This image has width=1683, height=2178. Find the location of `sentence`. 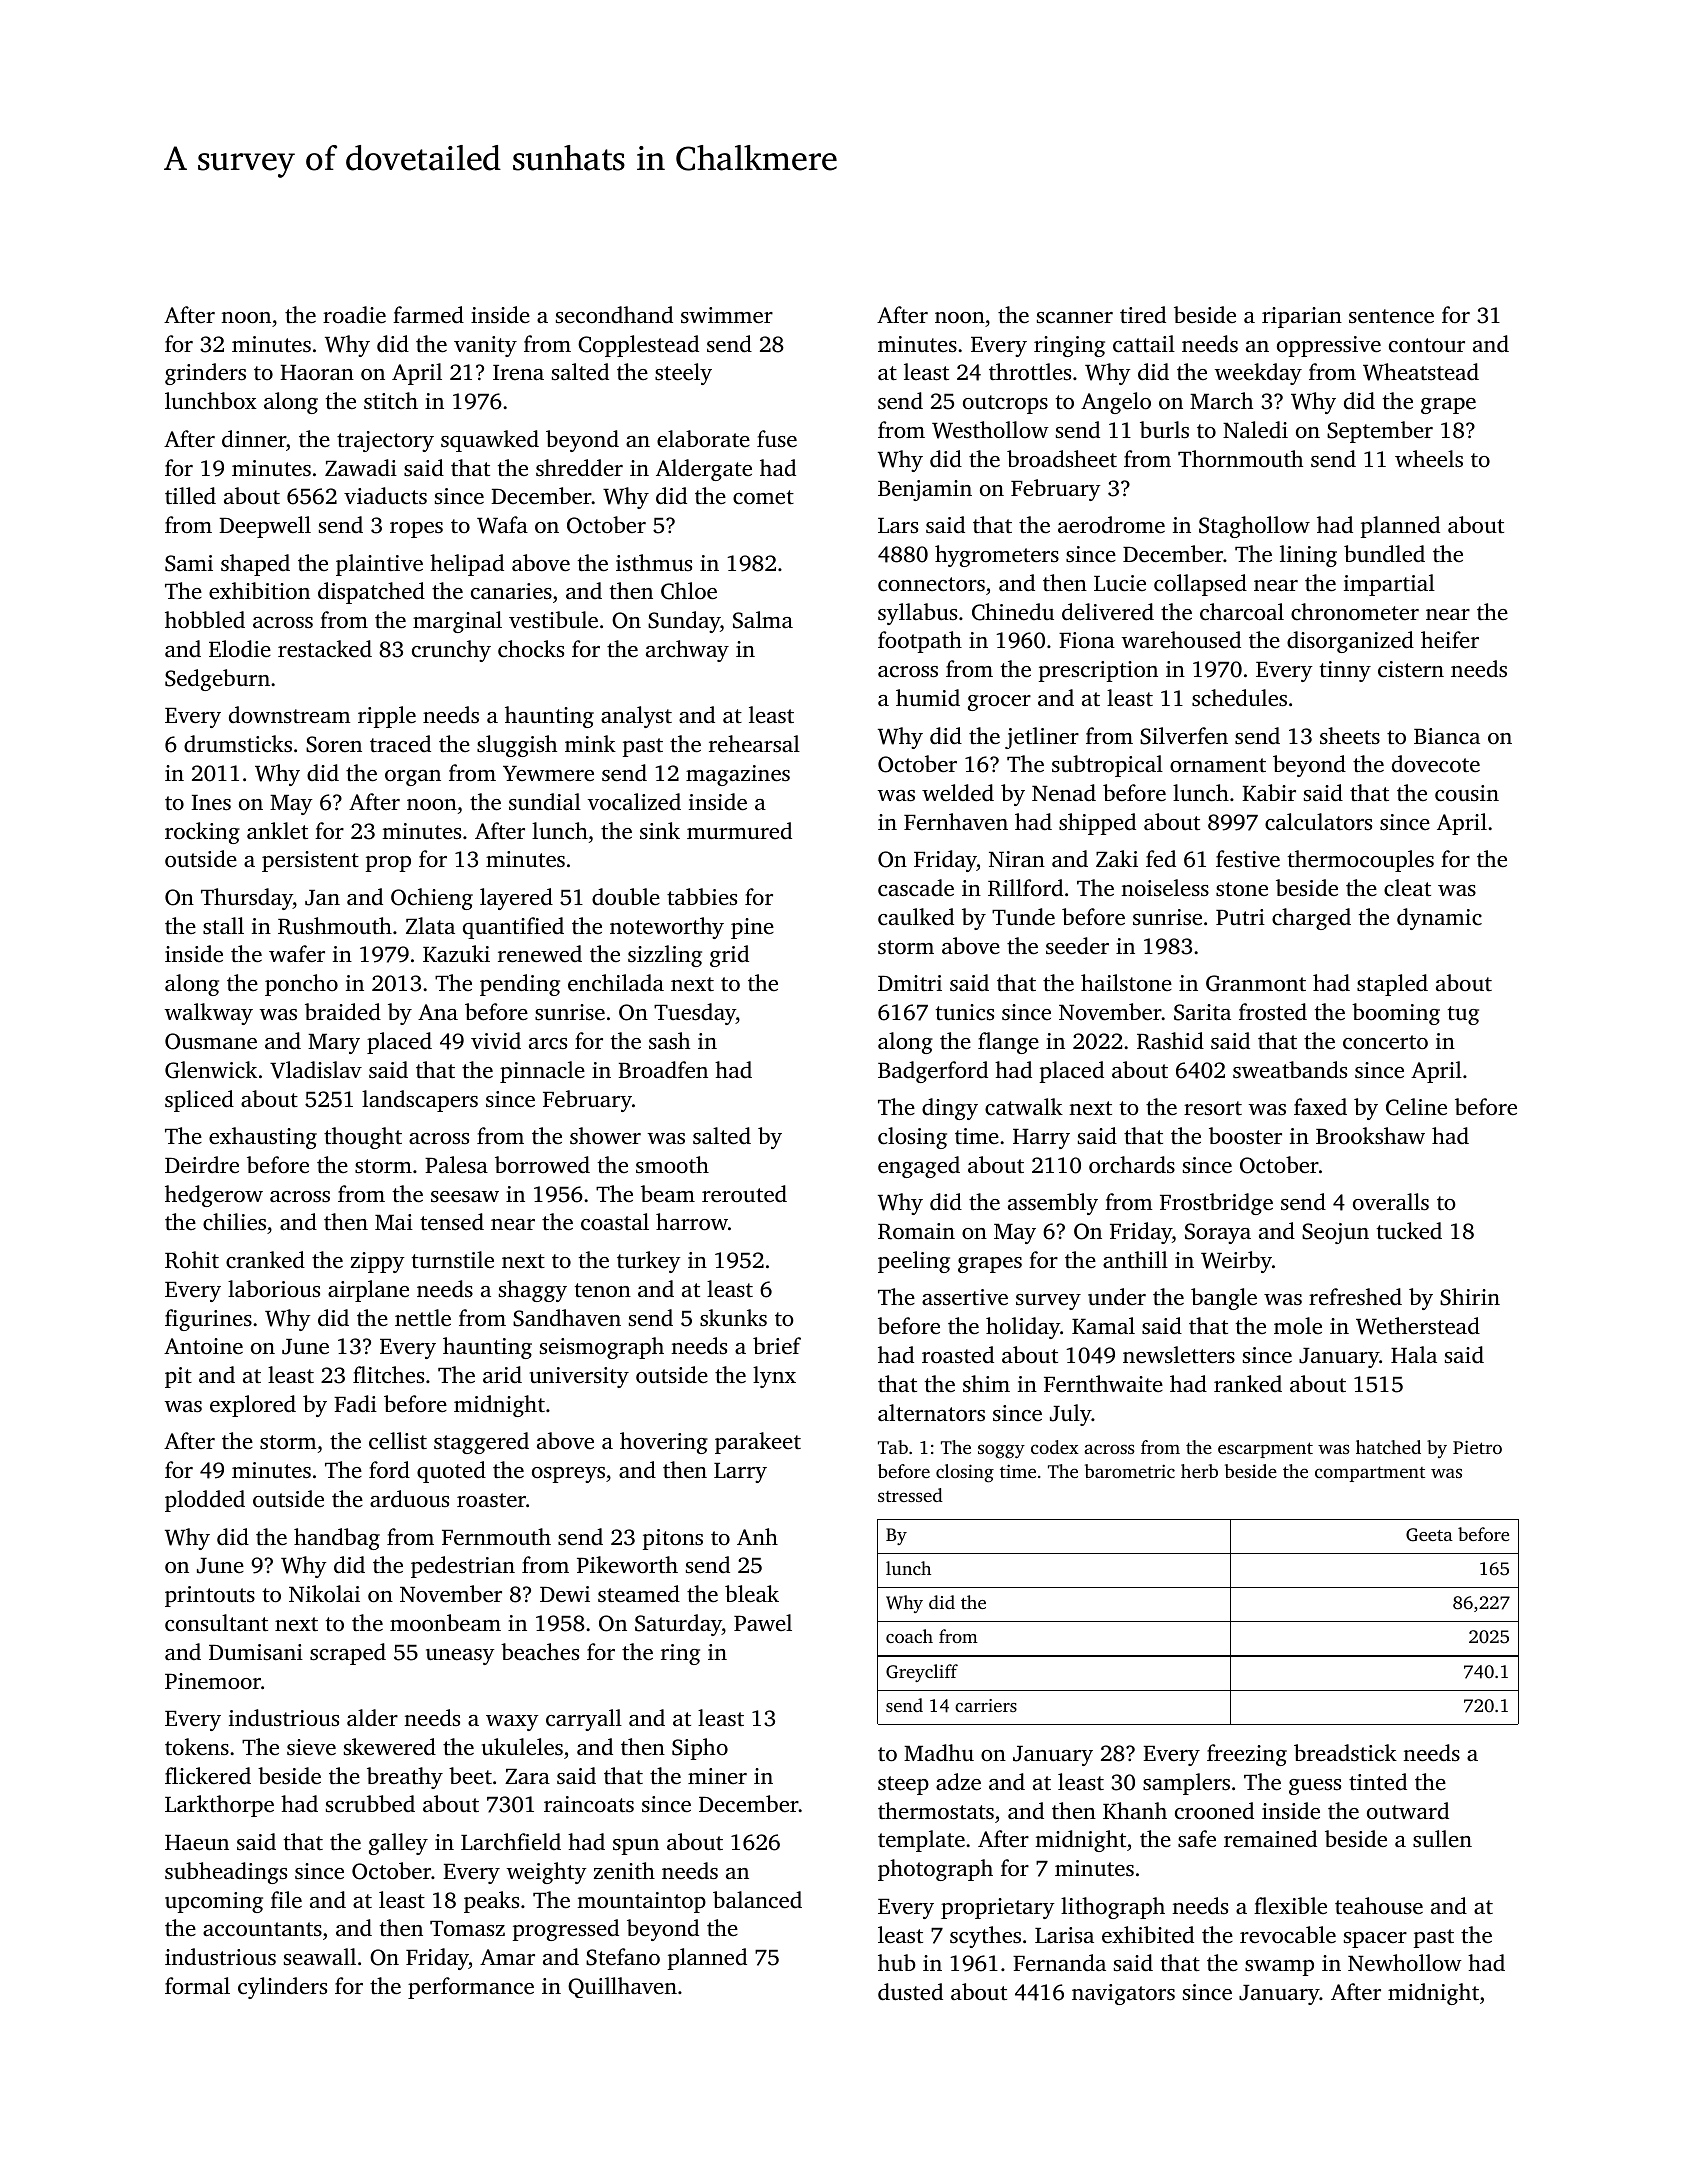

sentence is located at coordinates (1391, 316).
